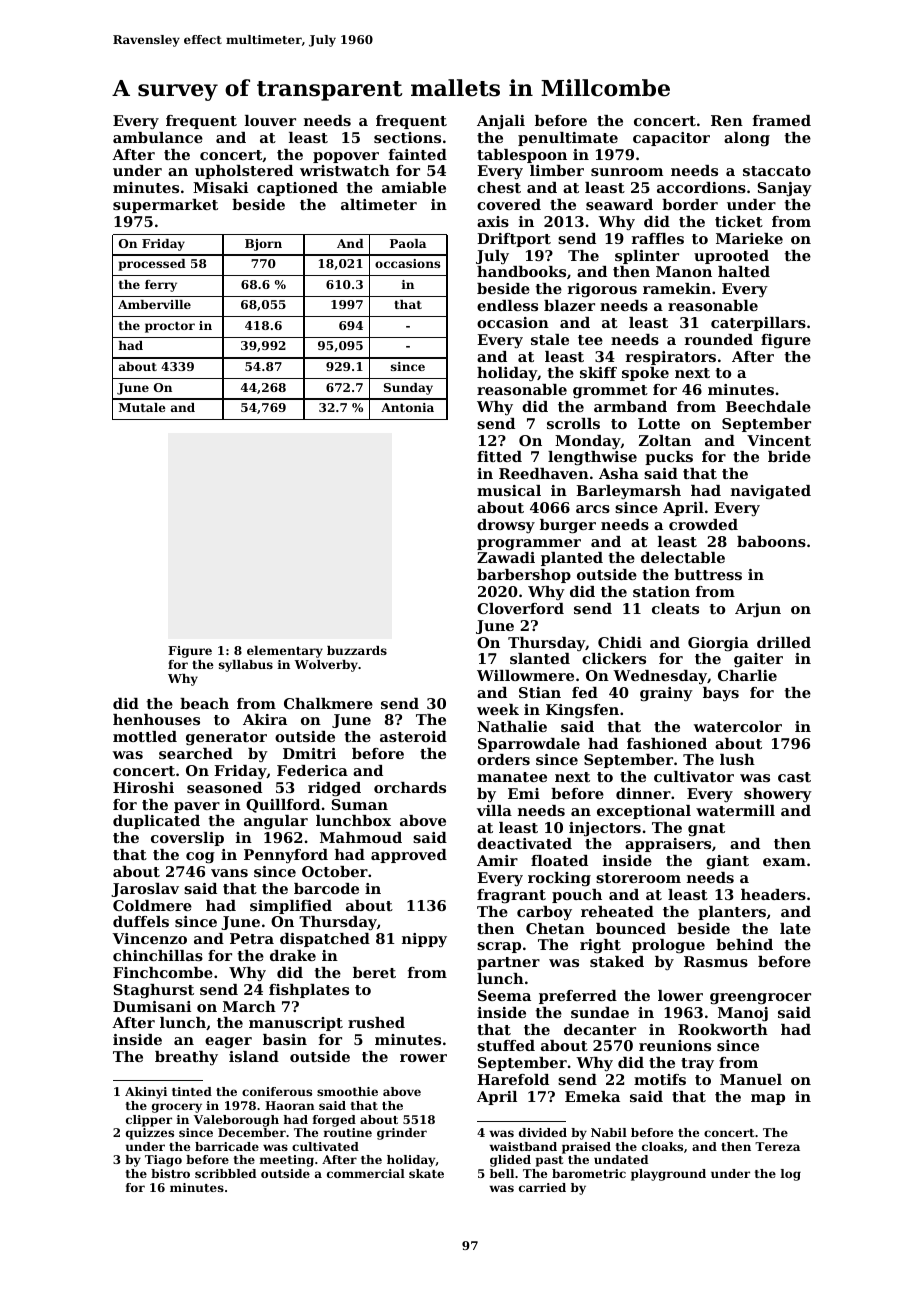 The image size is (924, 1308). What do you see at coordinates (647, 257) in the screenshot?
I see `splinter` at bounding box center [647, 257].
